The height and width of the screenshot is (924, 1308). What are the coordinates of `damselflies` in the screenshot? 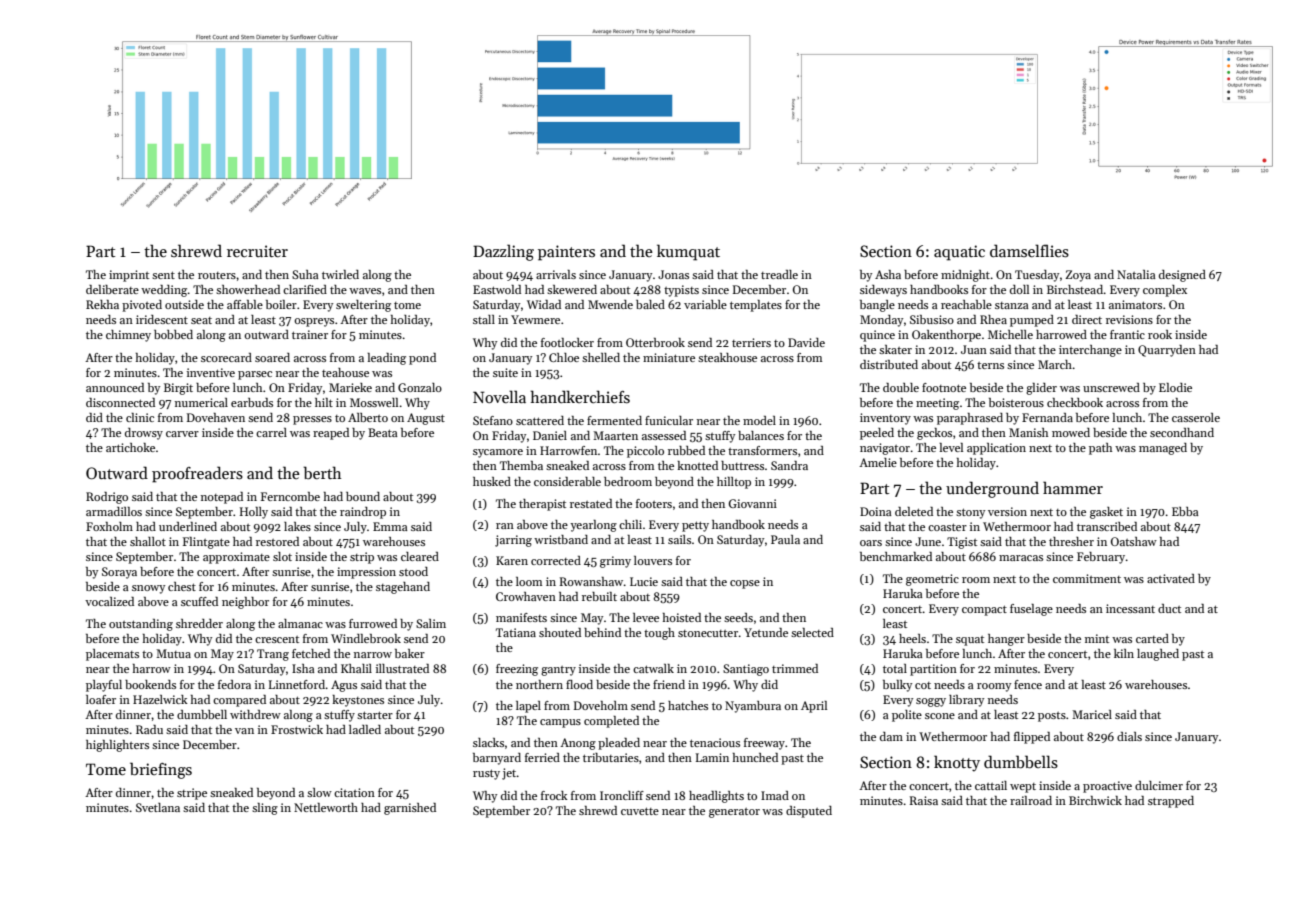 It's located at (1029, 251).
